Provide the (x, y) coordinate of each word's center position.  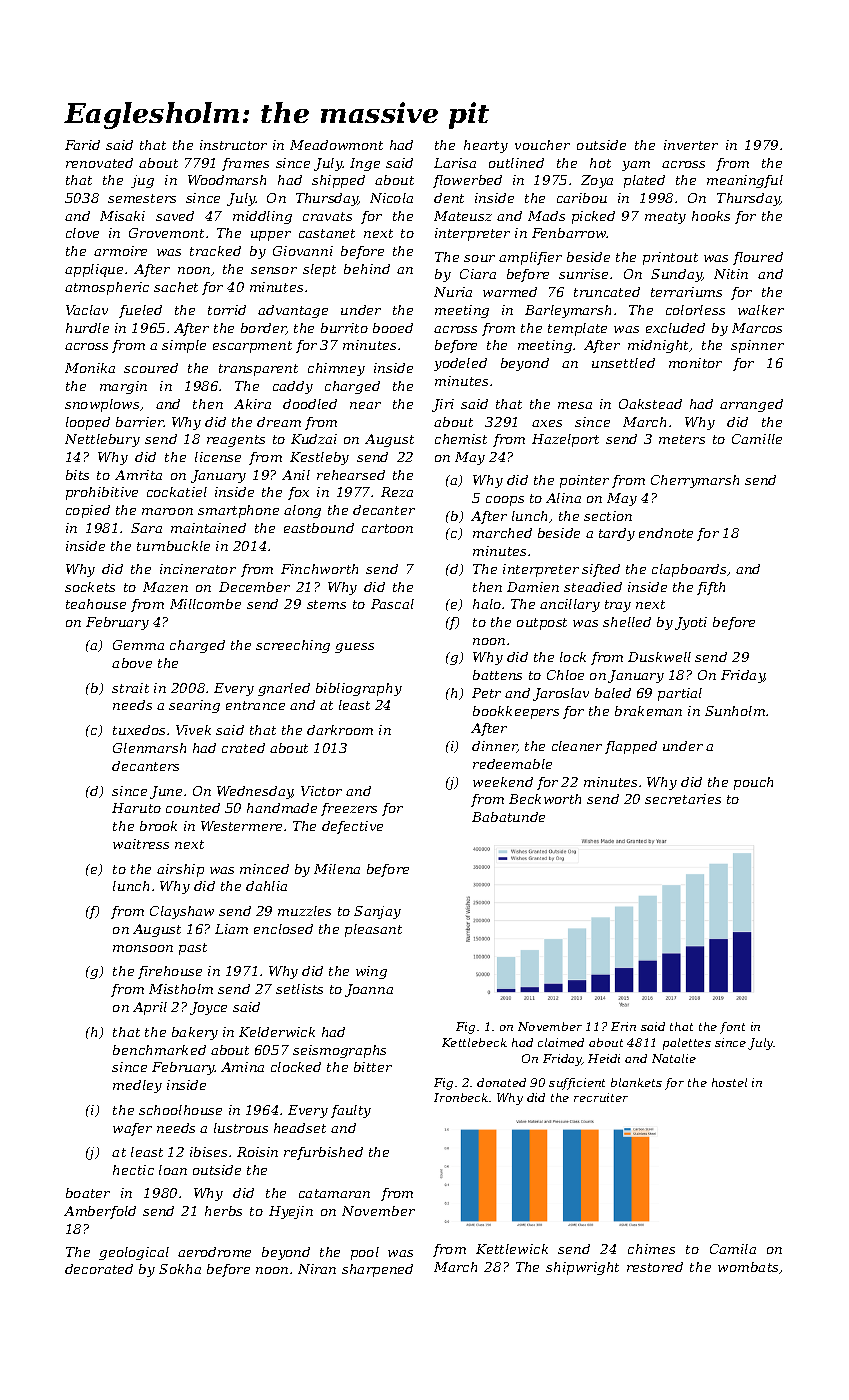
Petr (486, 693)
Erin (623, 1026)
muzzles (304, 911)
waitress (141, 844)
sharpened (377, 1270)
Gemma (138, 645)
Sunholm (735, 711)
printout (670, 258)
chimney (336, 369)
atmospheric (107, 288)
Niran (317, 1269)
